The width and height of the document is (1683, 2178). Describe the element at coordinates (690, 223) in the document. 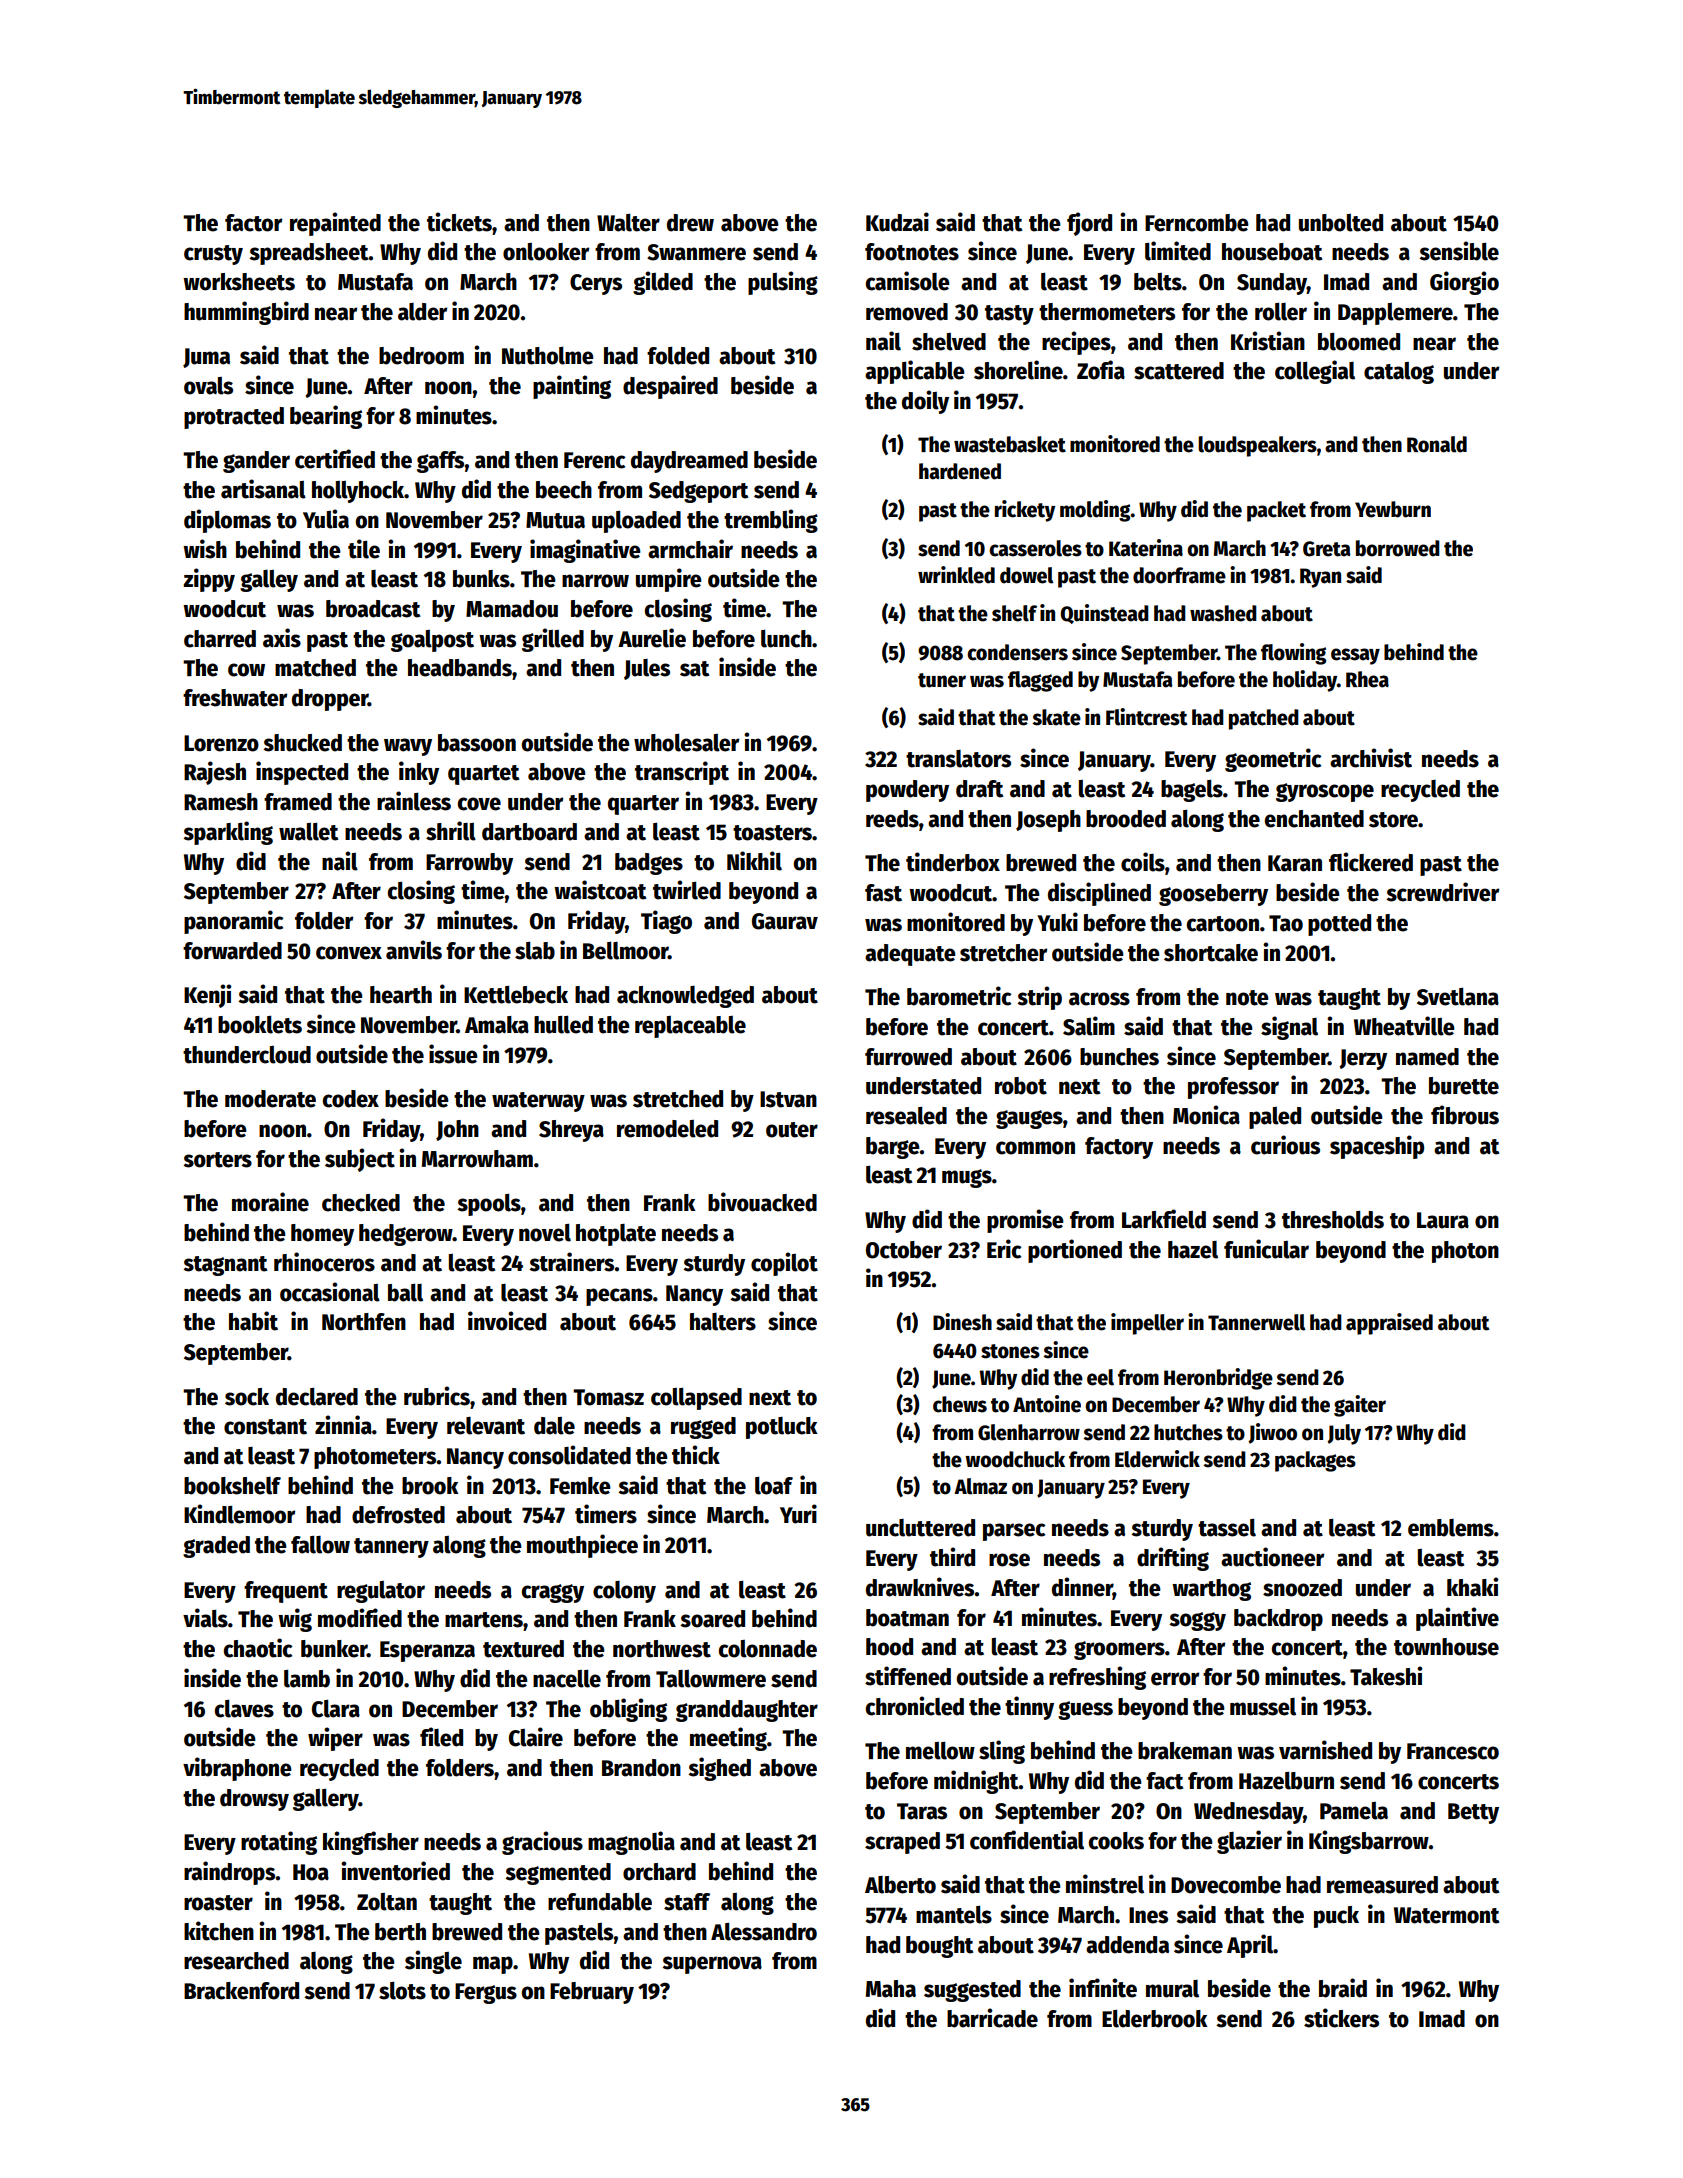

I see `drew` at that location.
